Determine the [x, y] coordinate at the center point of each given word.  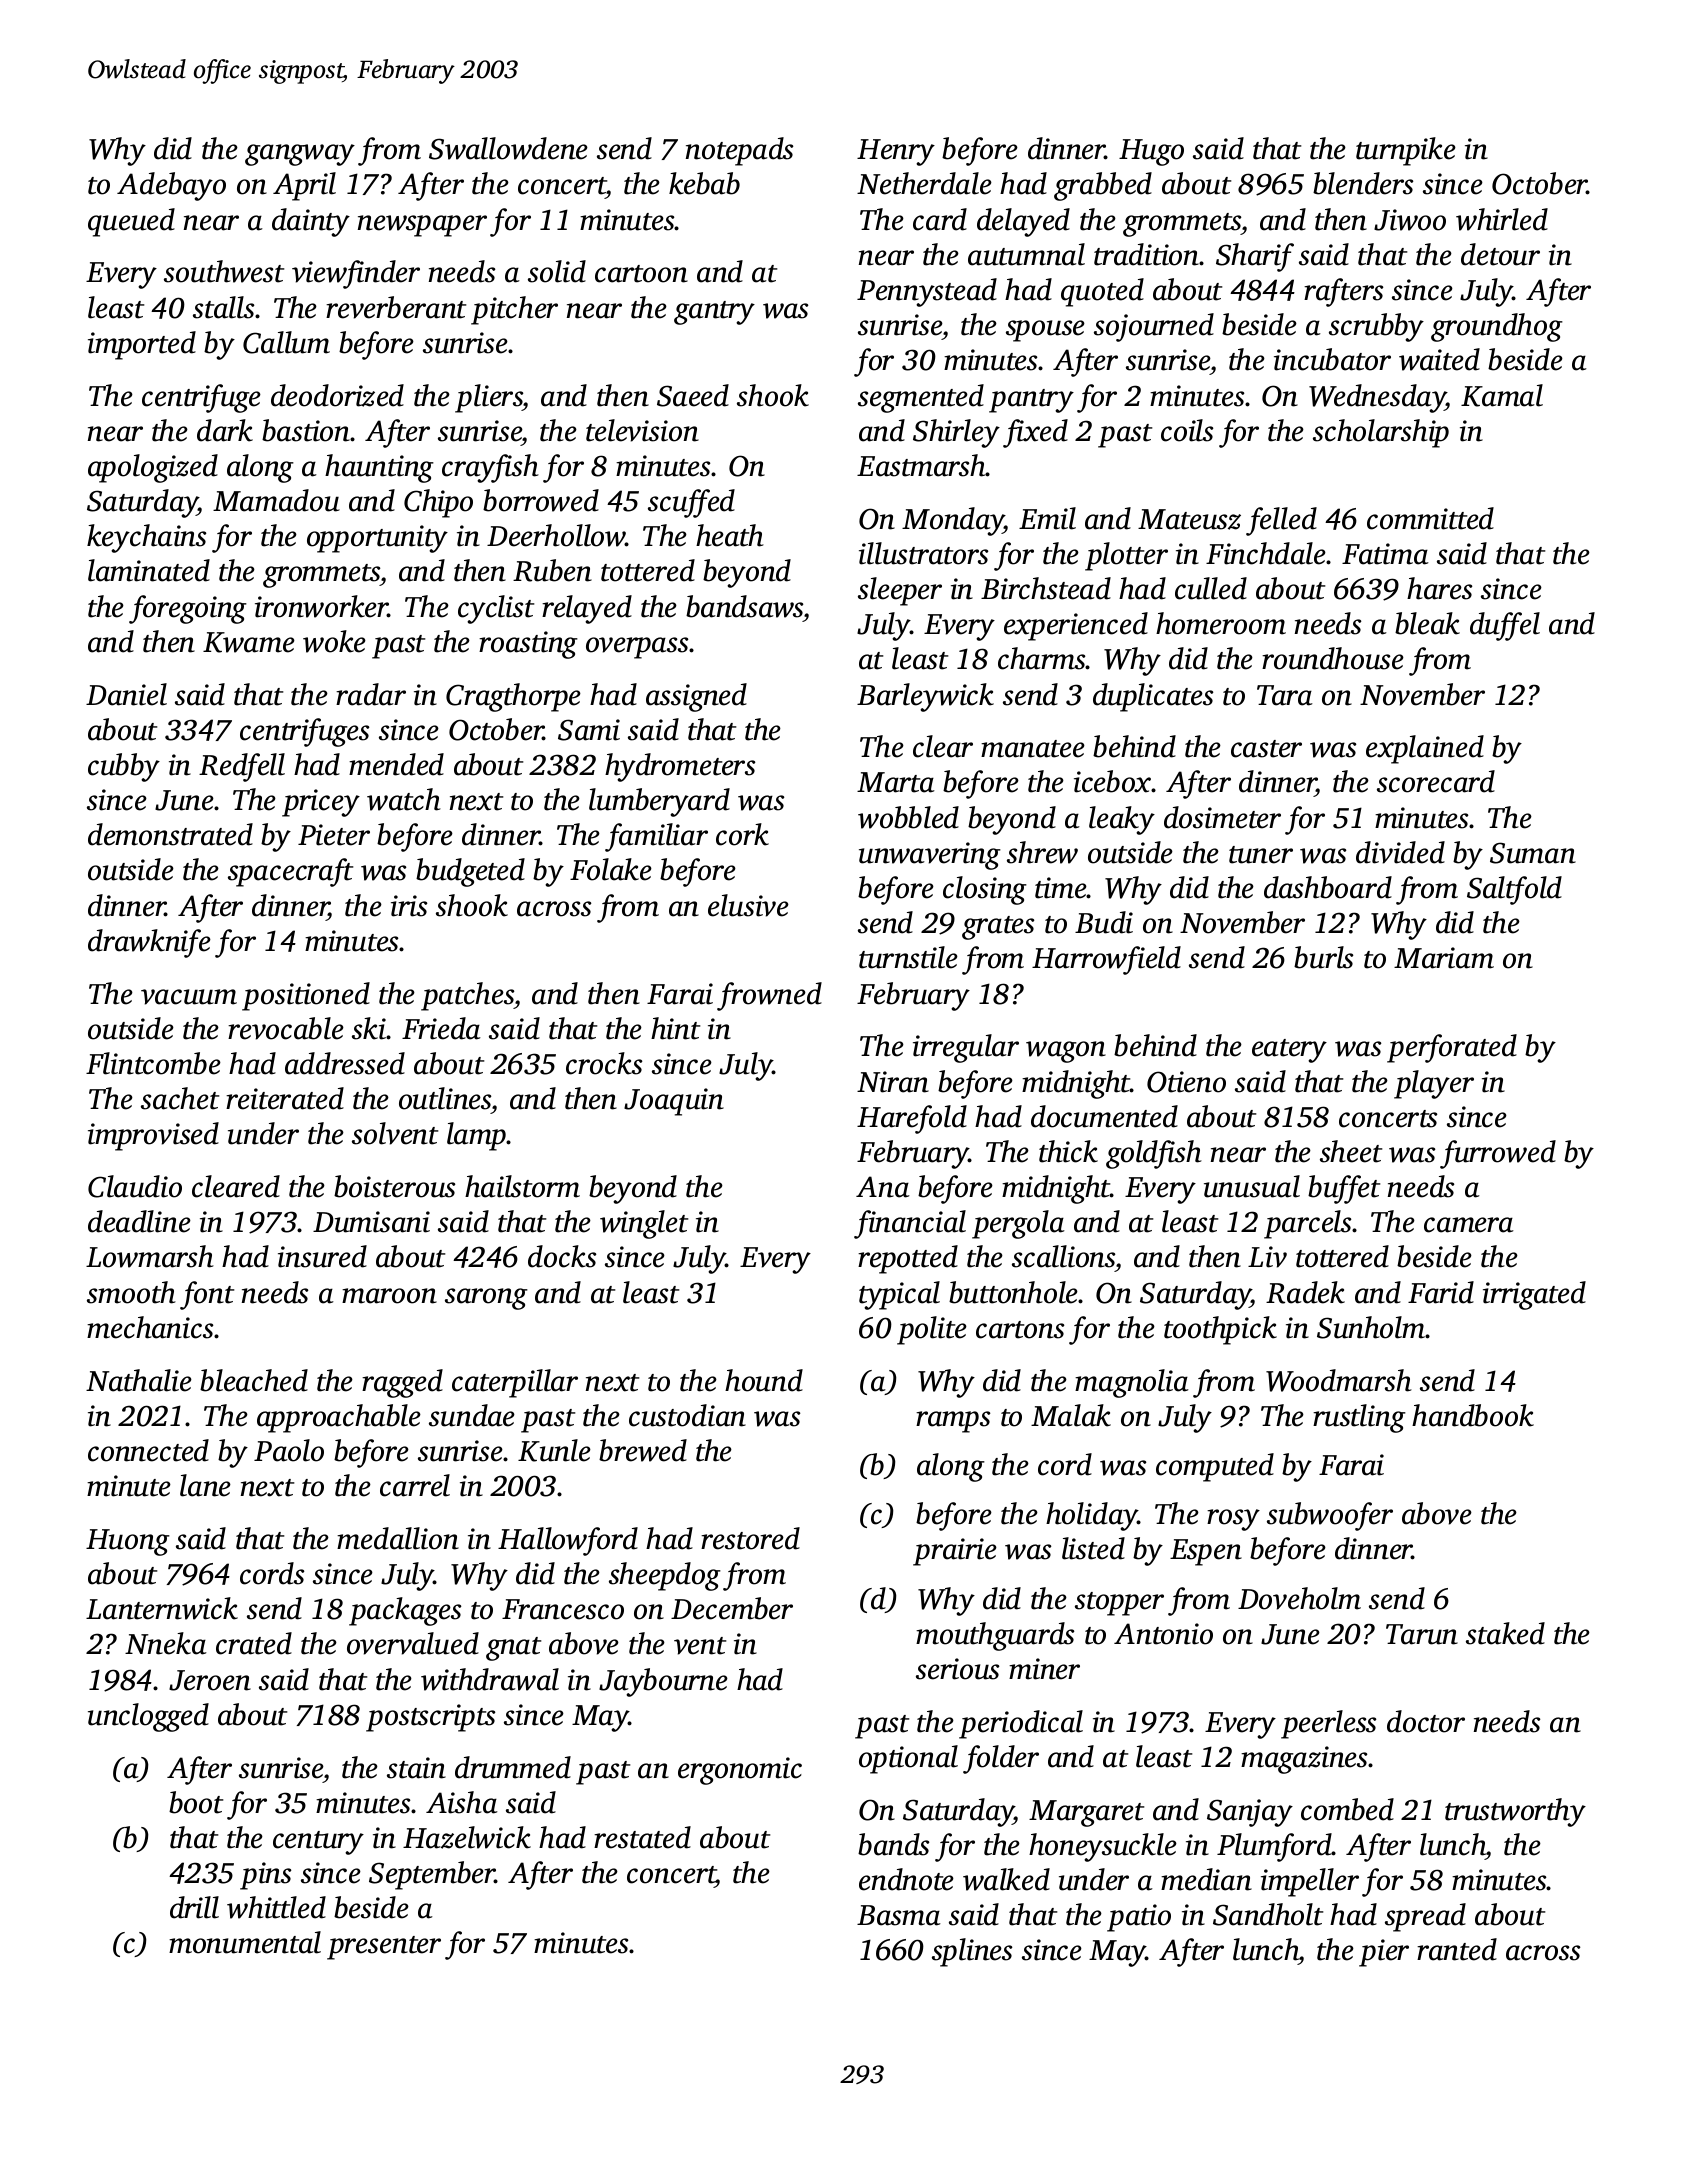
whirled [1502, 219]
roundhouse [1333, 658]
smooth [131, 1292]
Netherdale [924, 183]
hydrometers [680, 767]
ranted [1457, 1949]
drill [194, 1907]
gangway [300, 155]
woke [334, 641]
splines [972, 1952]
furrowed [1498, 1154]
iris [409, 906]
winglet [644, 1224]
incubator [1332, 359]
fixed [1035, 433]
